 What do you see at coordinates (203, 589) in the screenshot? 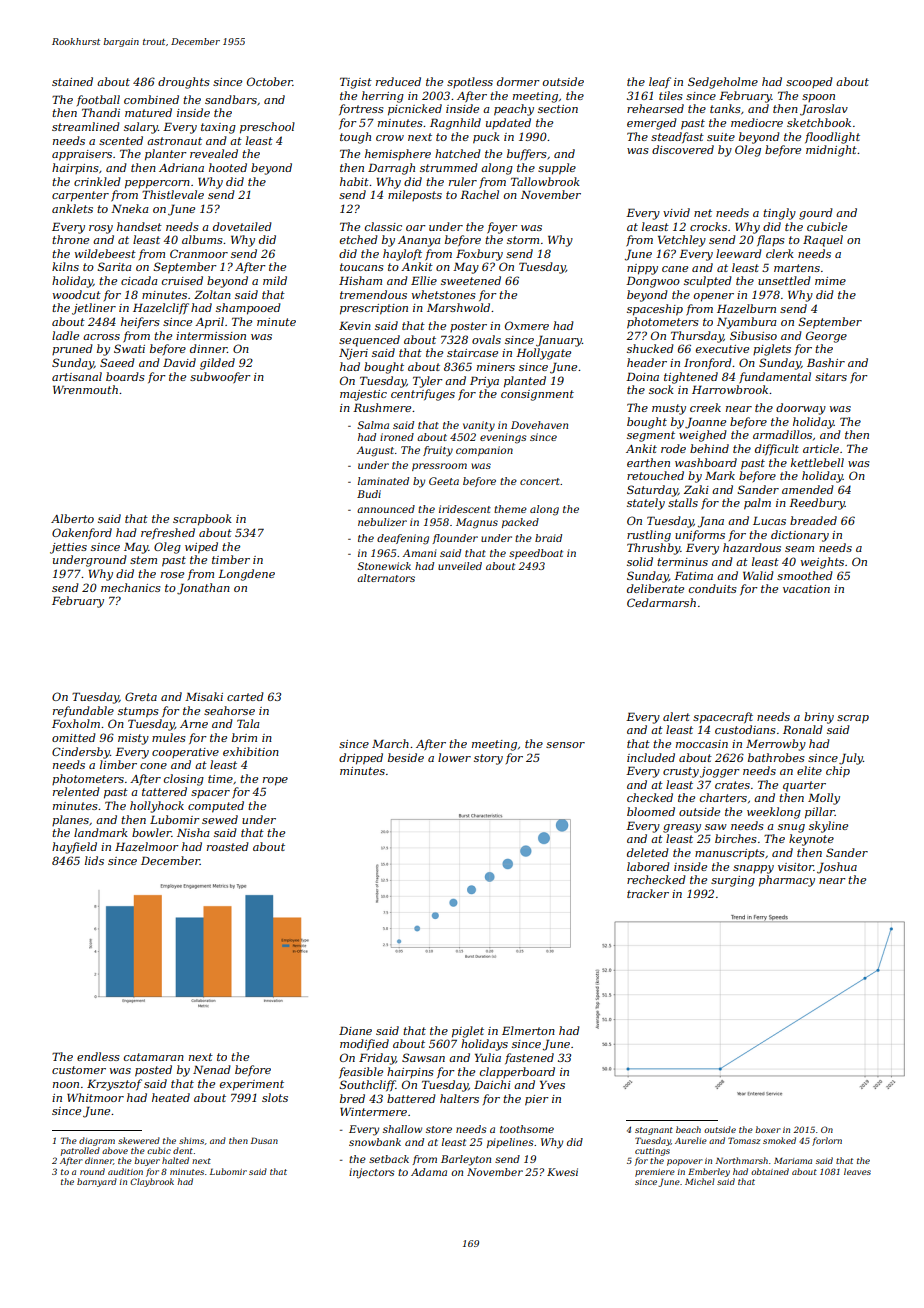
I see `Jonathan` at bounding box center [203, 589].
